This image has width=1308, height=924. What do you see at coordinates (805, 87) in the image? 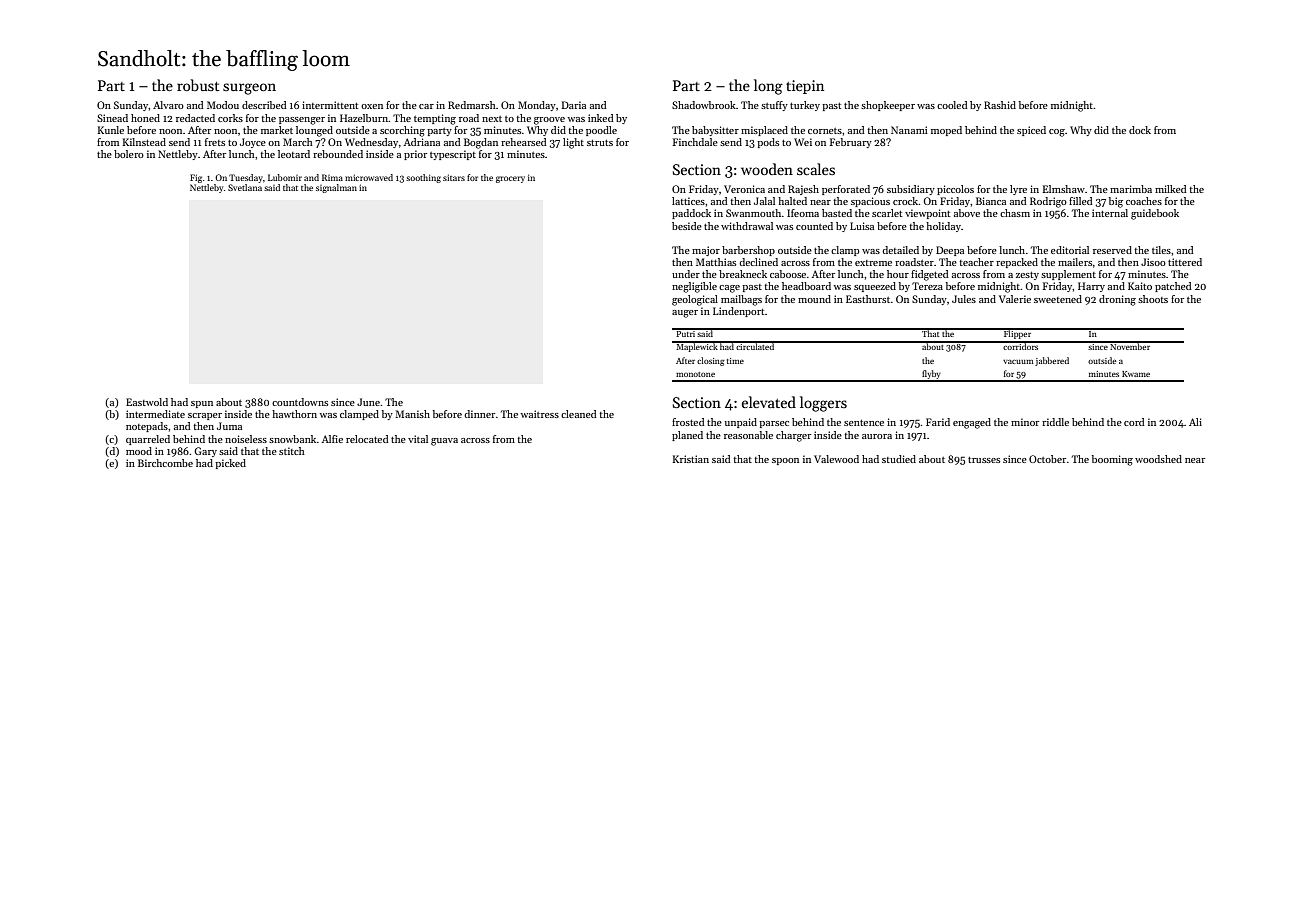
I see `tiepin` at bounding box center [805, 87].
